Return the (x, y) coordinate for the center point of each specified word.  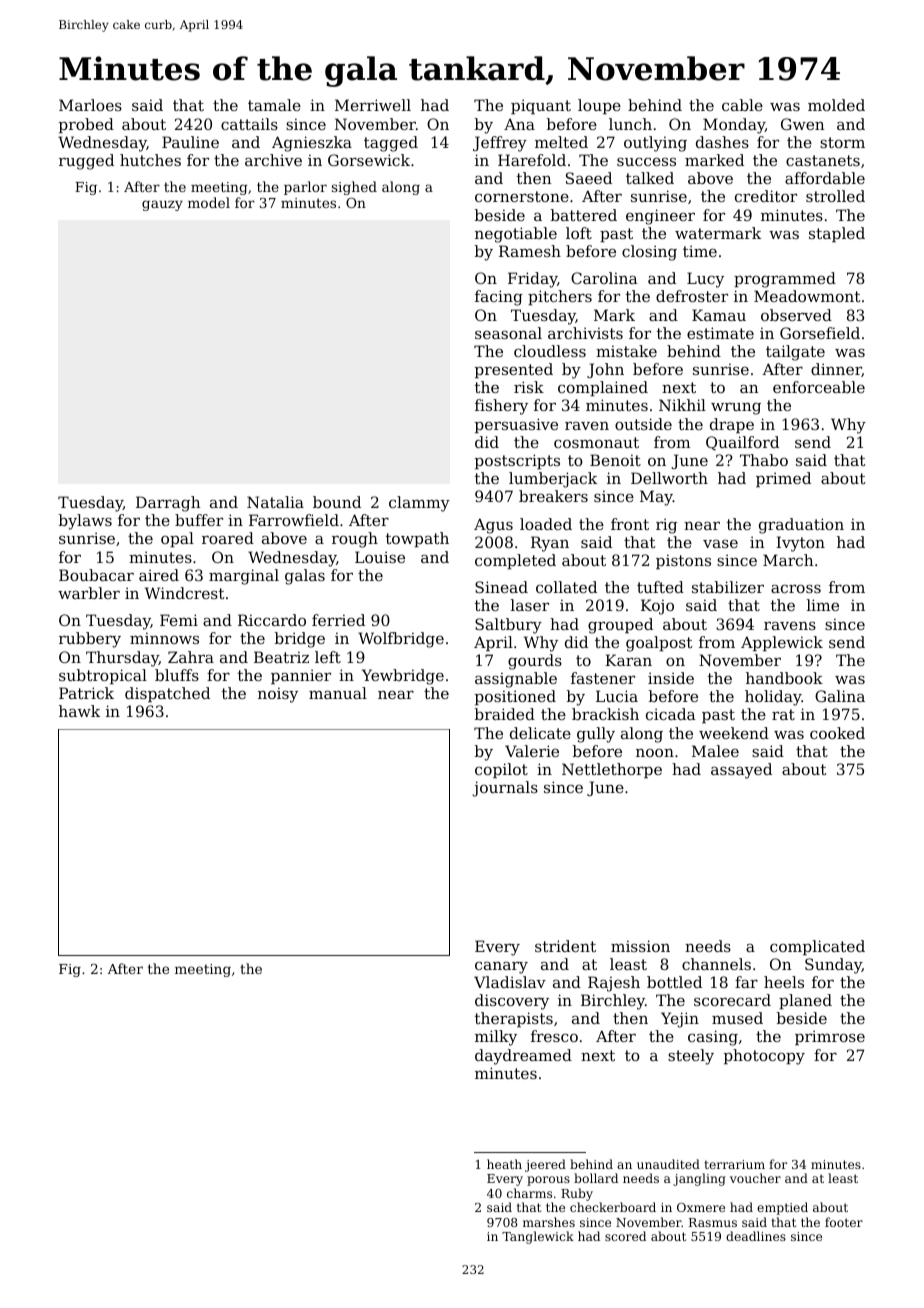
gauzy (162, 205)
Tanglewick (538, 1237)
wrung (736, 409)
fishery (501, 407)
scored (625, 1236)
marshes (549, 1222)
